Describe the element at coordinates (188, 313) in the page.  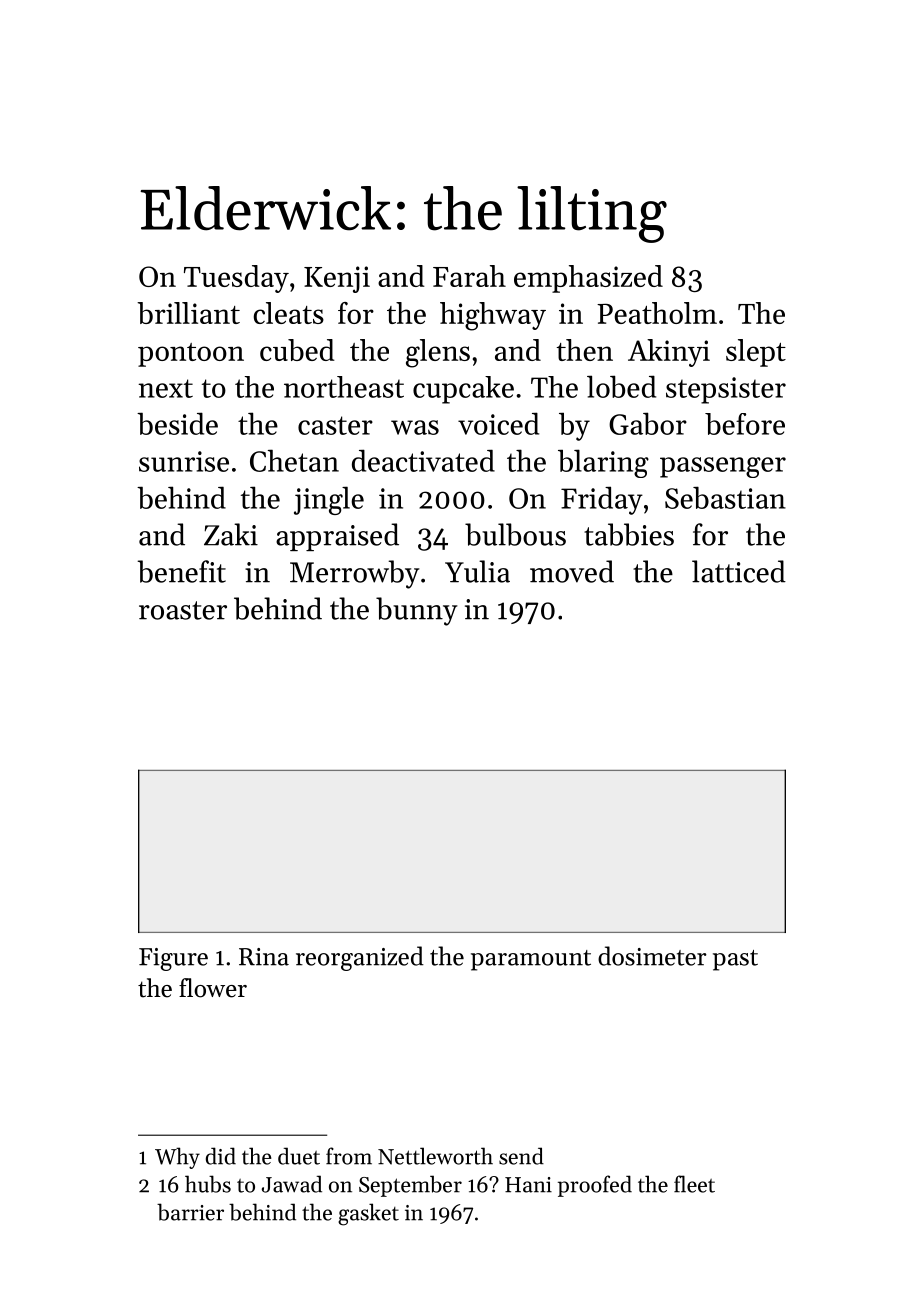
I see `brilliant` at that location.
